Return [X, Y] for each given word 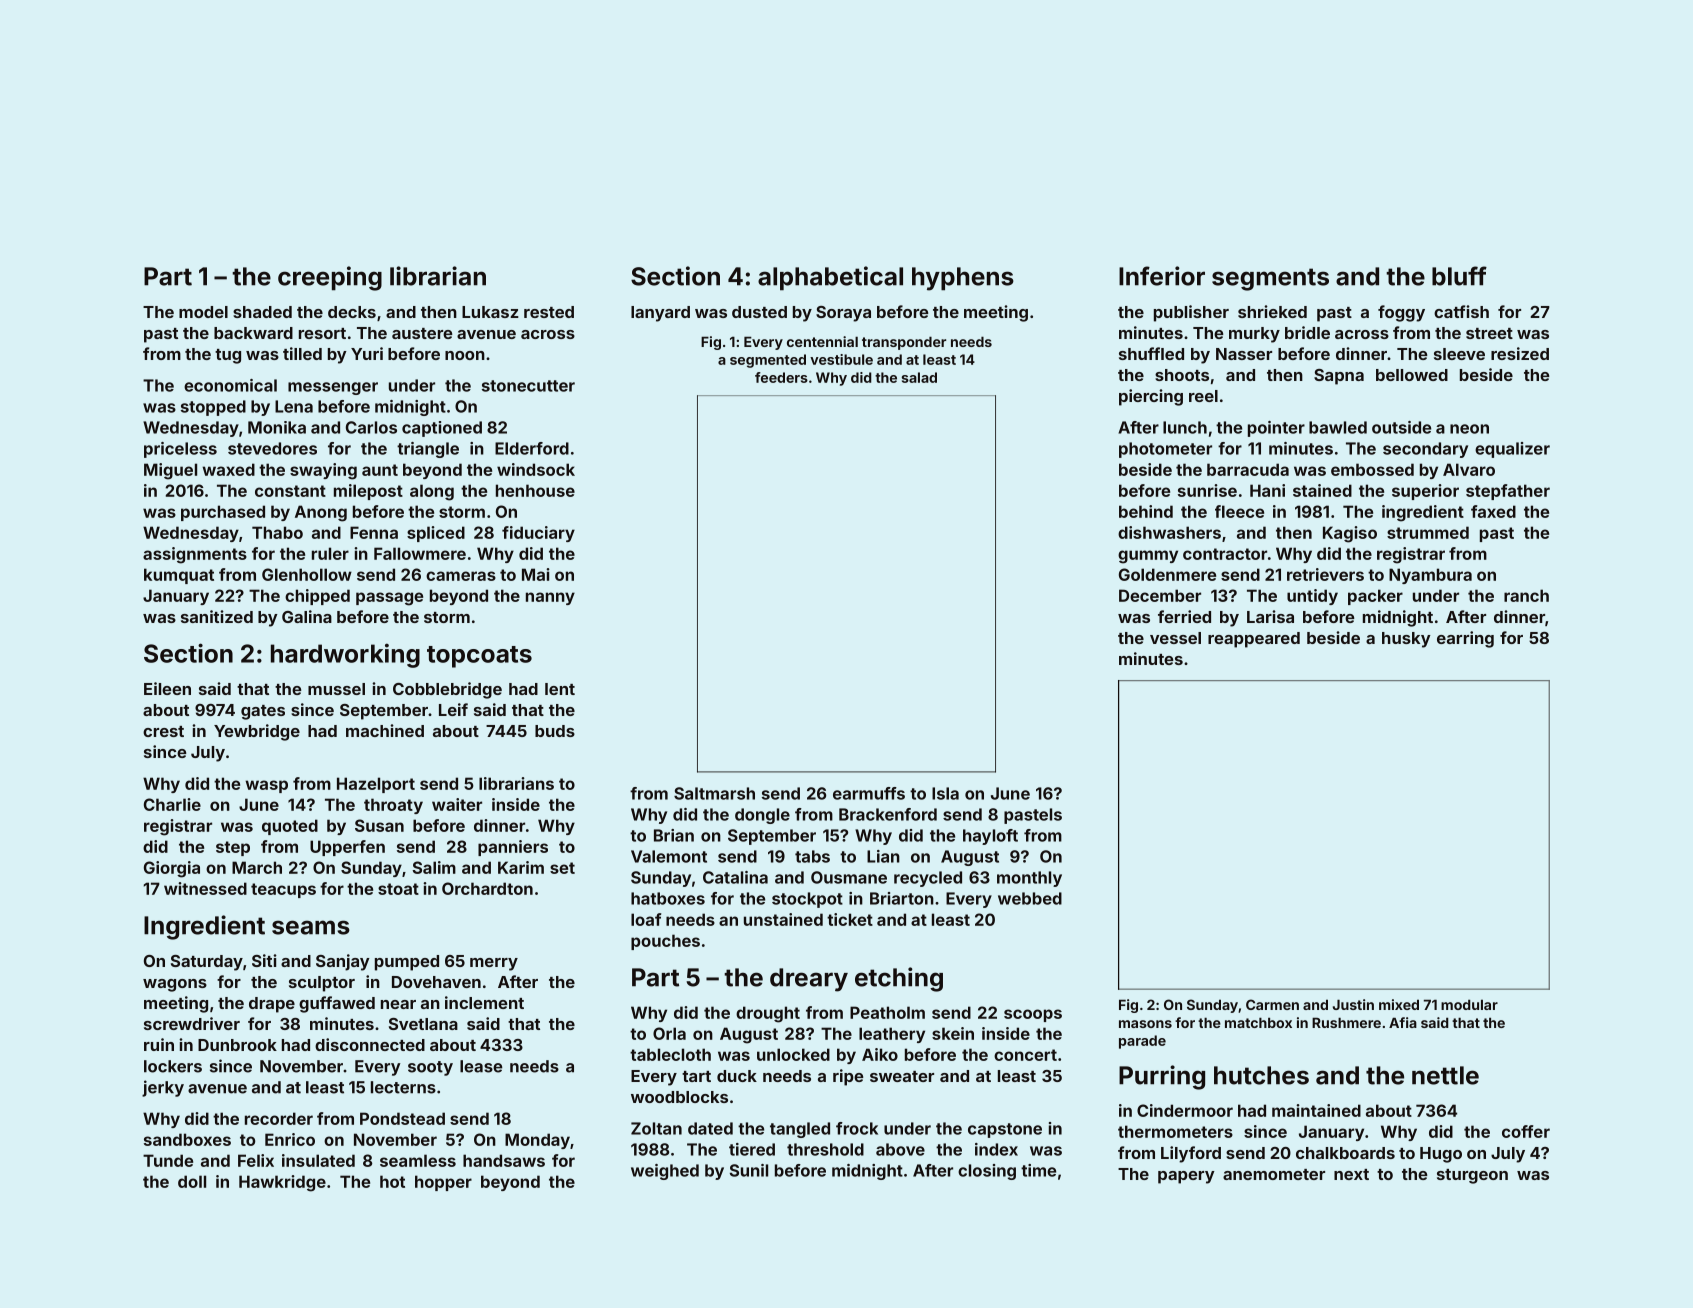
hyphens [963, 279]
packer [1375, 597]
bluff [1459, 276]
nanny [550, 598]
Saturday [207, 963]
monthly [1029, 879]
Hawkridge [282, 1183]
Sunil [749, 1170]
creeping [330, 278]
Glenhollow [307, 574]
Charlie [172, 804]
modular [1469, 1004]
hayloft [990, 837]
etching [899, 979]
